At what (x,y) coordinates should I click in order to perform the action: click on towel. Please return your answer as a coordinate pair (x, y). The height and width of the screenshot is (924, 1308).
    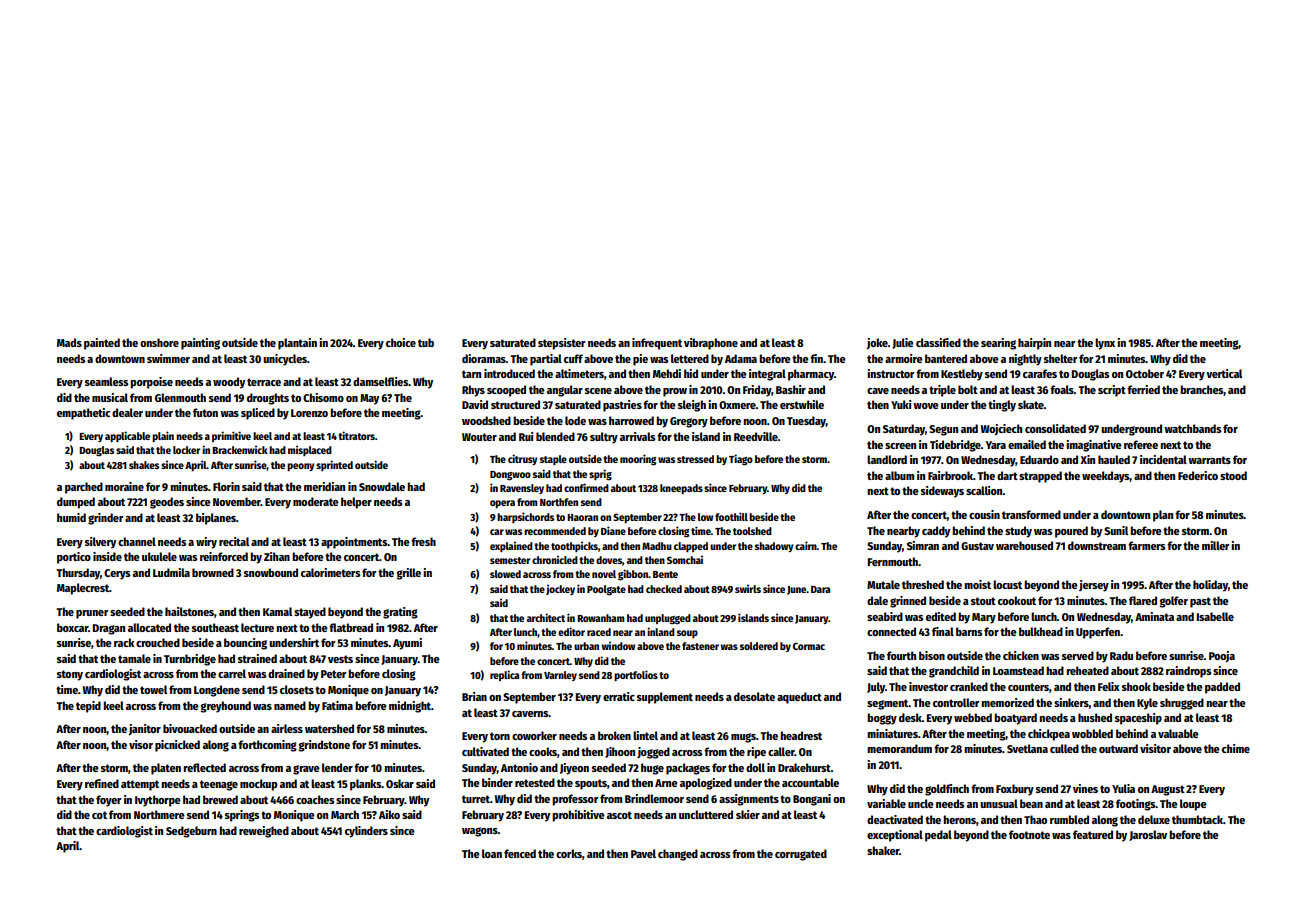
    Looking at the image, I should click on (153, 689).
